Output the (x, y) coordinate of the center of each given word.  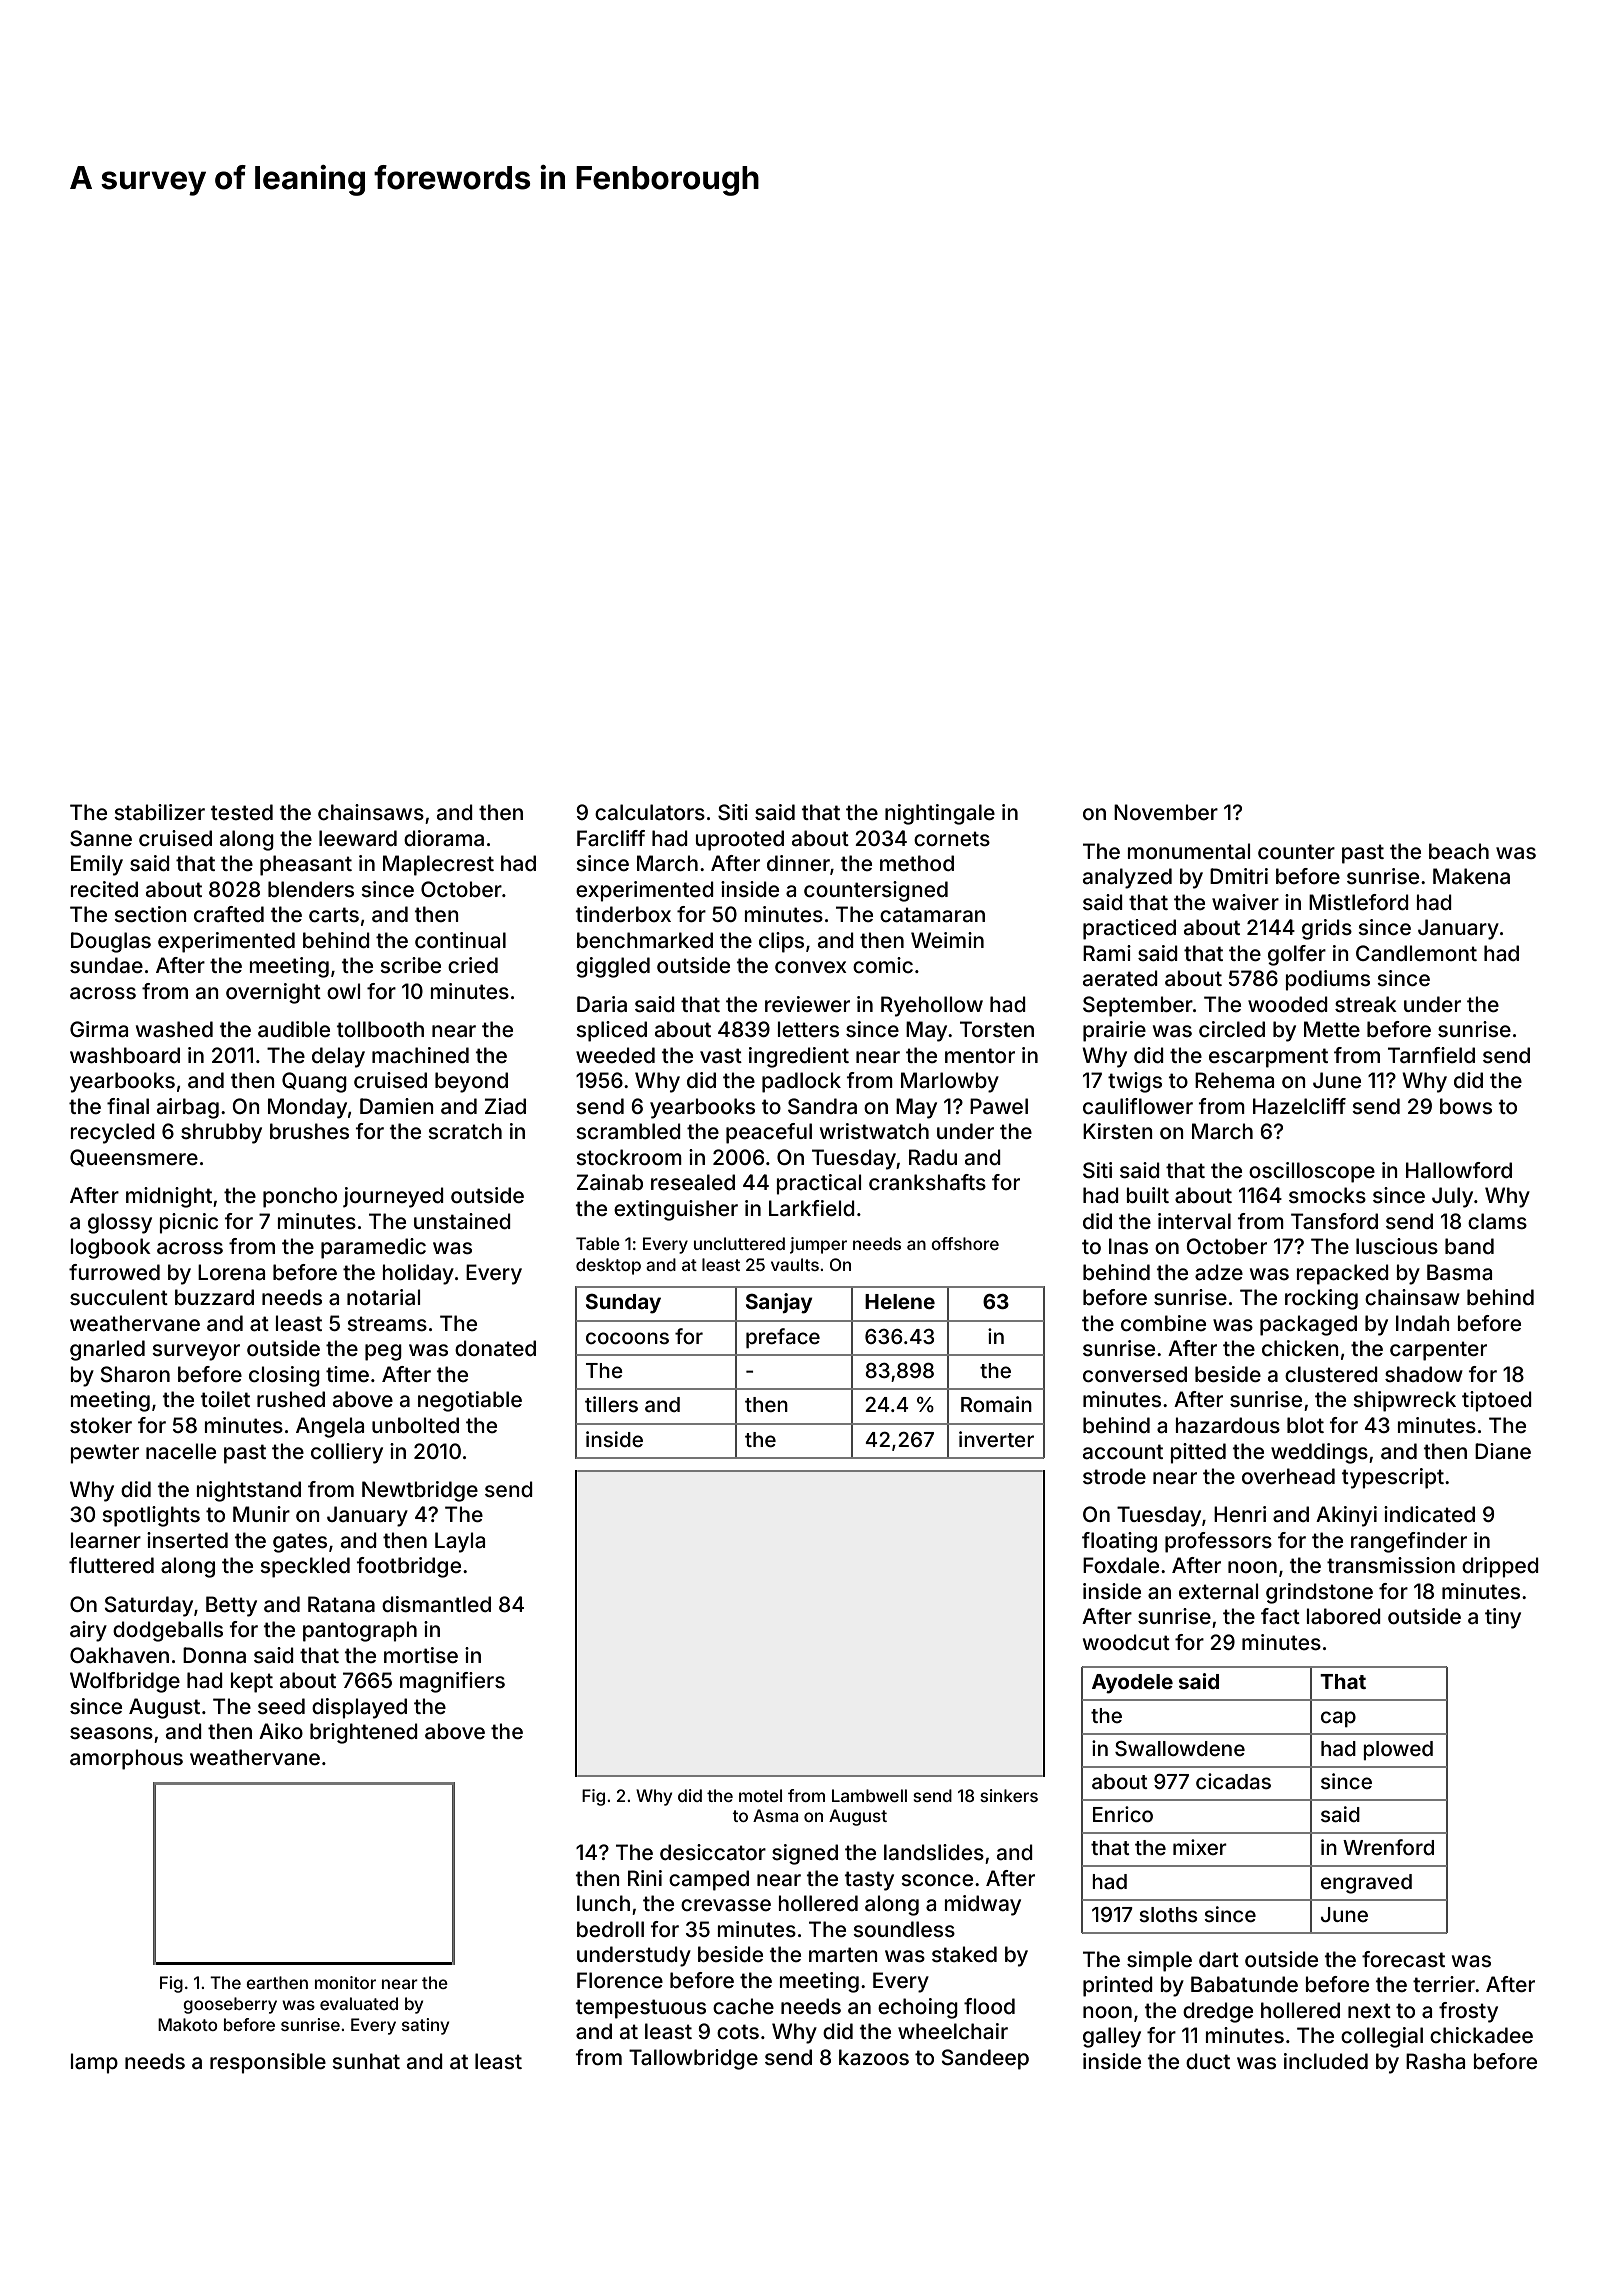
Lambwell (869, 1795)
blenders (311, 889)
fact (1280, 1616)
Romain (996, 1404)
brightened (364, 1733)
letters (808, 1029)
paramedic (373, 1248)
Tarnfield (1431, 1055)
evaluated (359, 2003)
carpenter (1438, 1351)
